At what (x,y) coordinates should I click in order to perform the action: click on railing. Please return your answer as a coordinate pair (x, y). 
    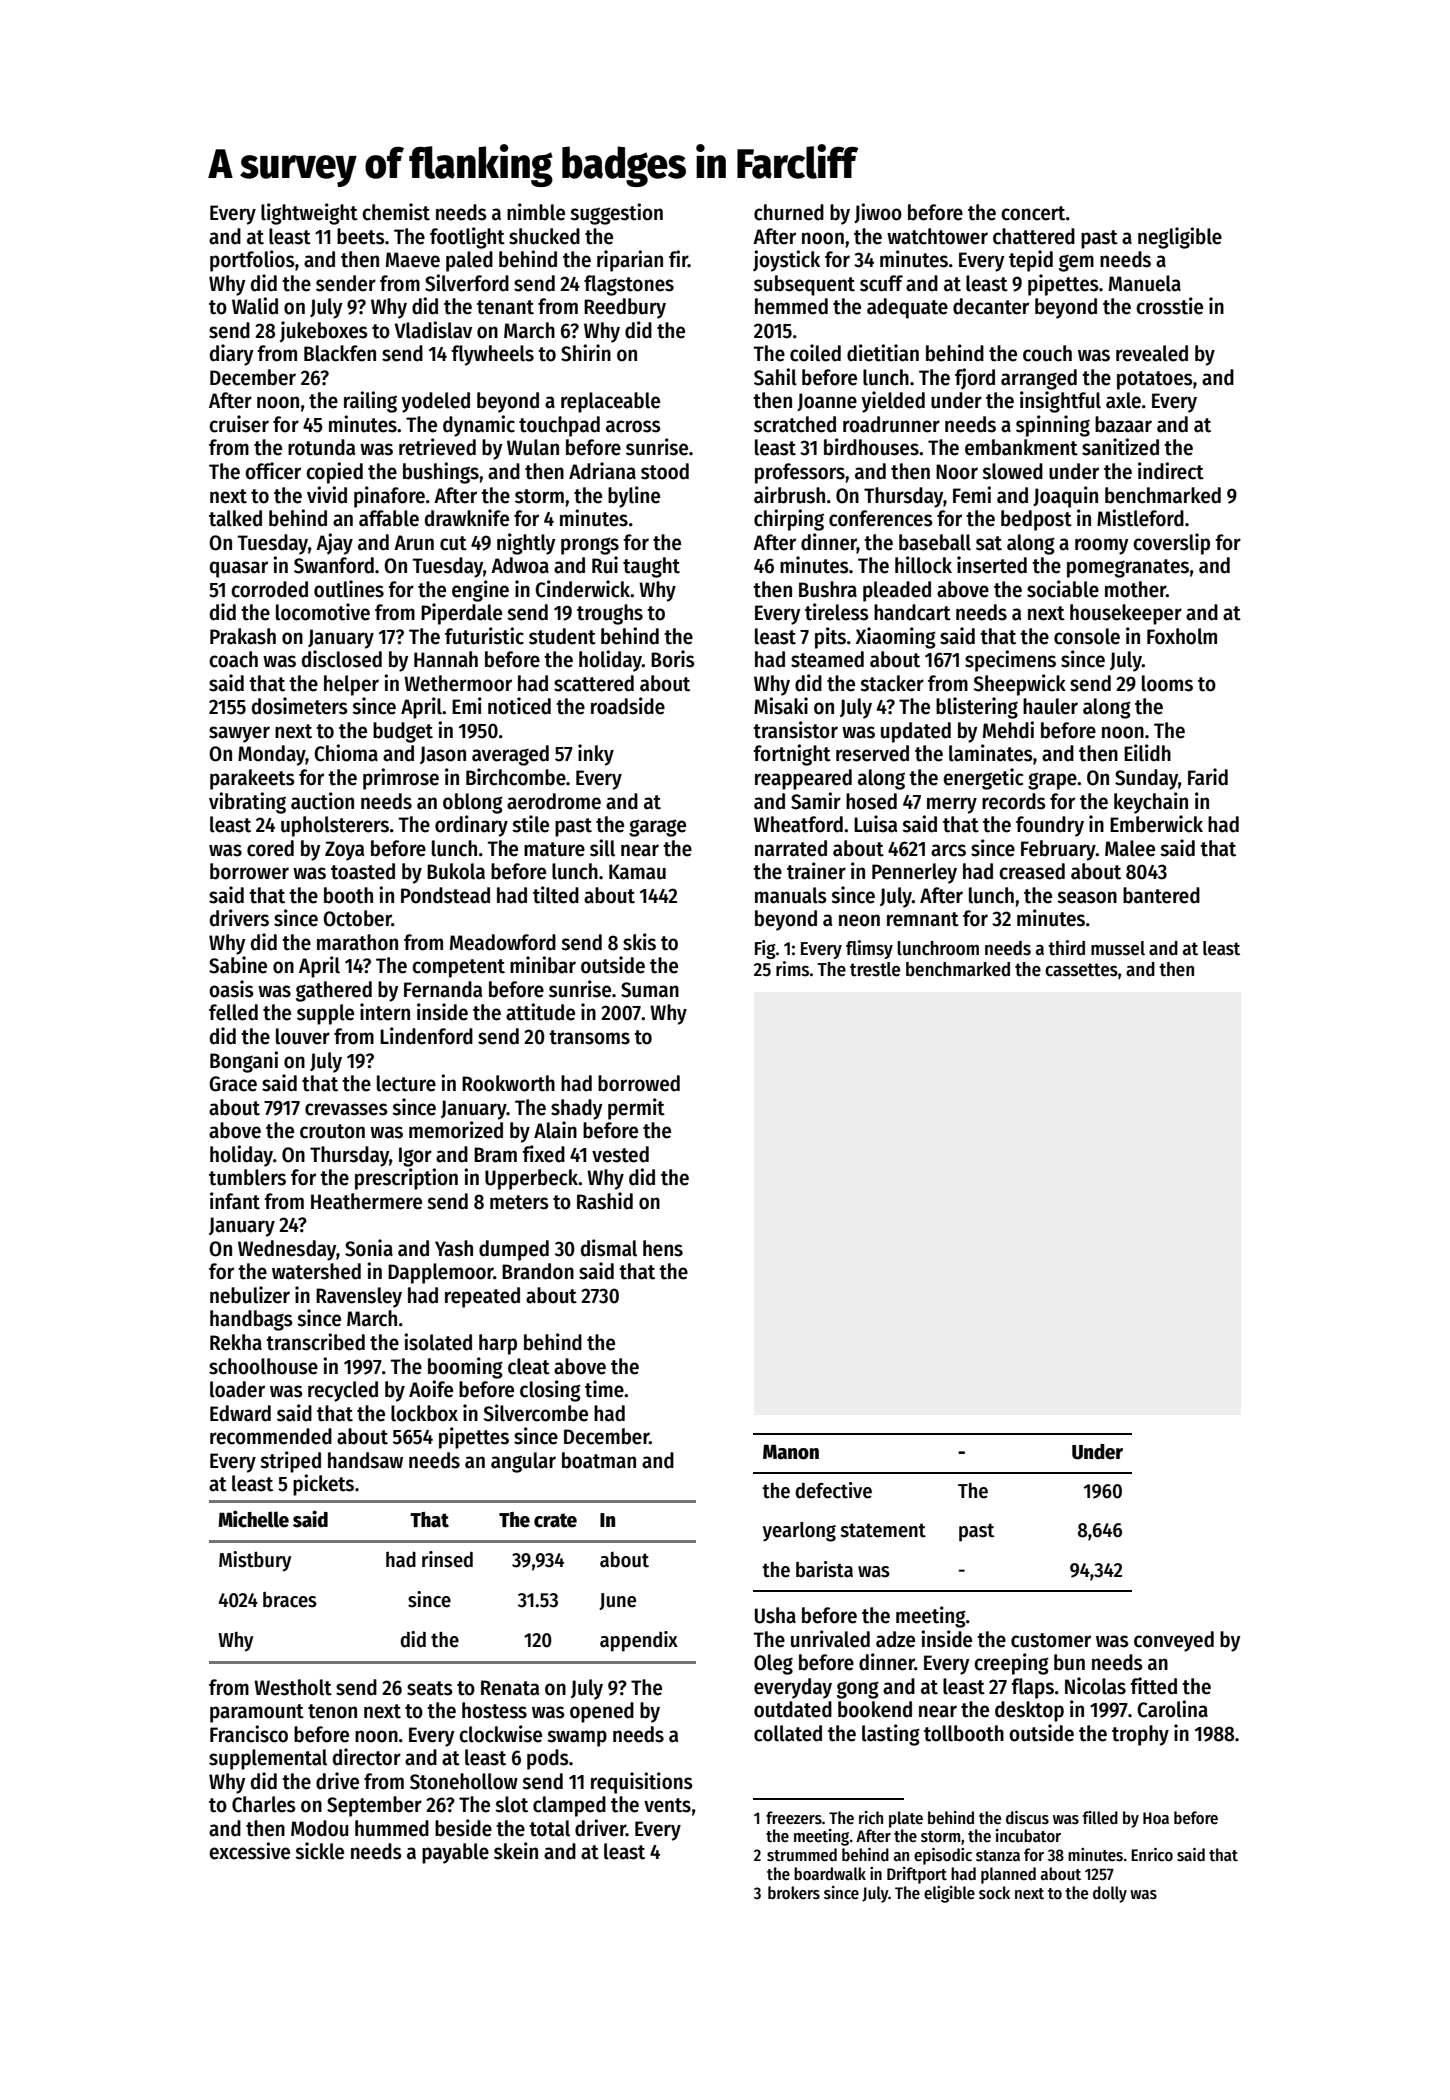
    Looking at the image, I should click on (370, 402).
